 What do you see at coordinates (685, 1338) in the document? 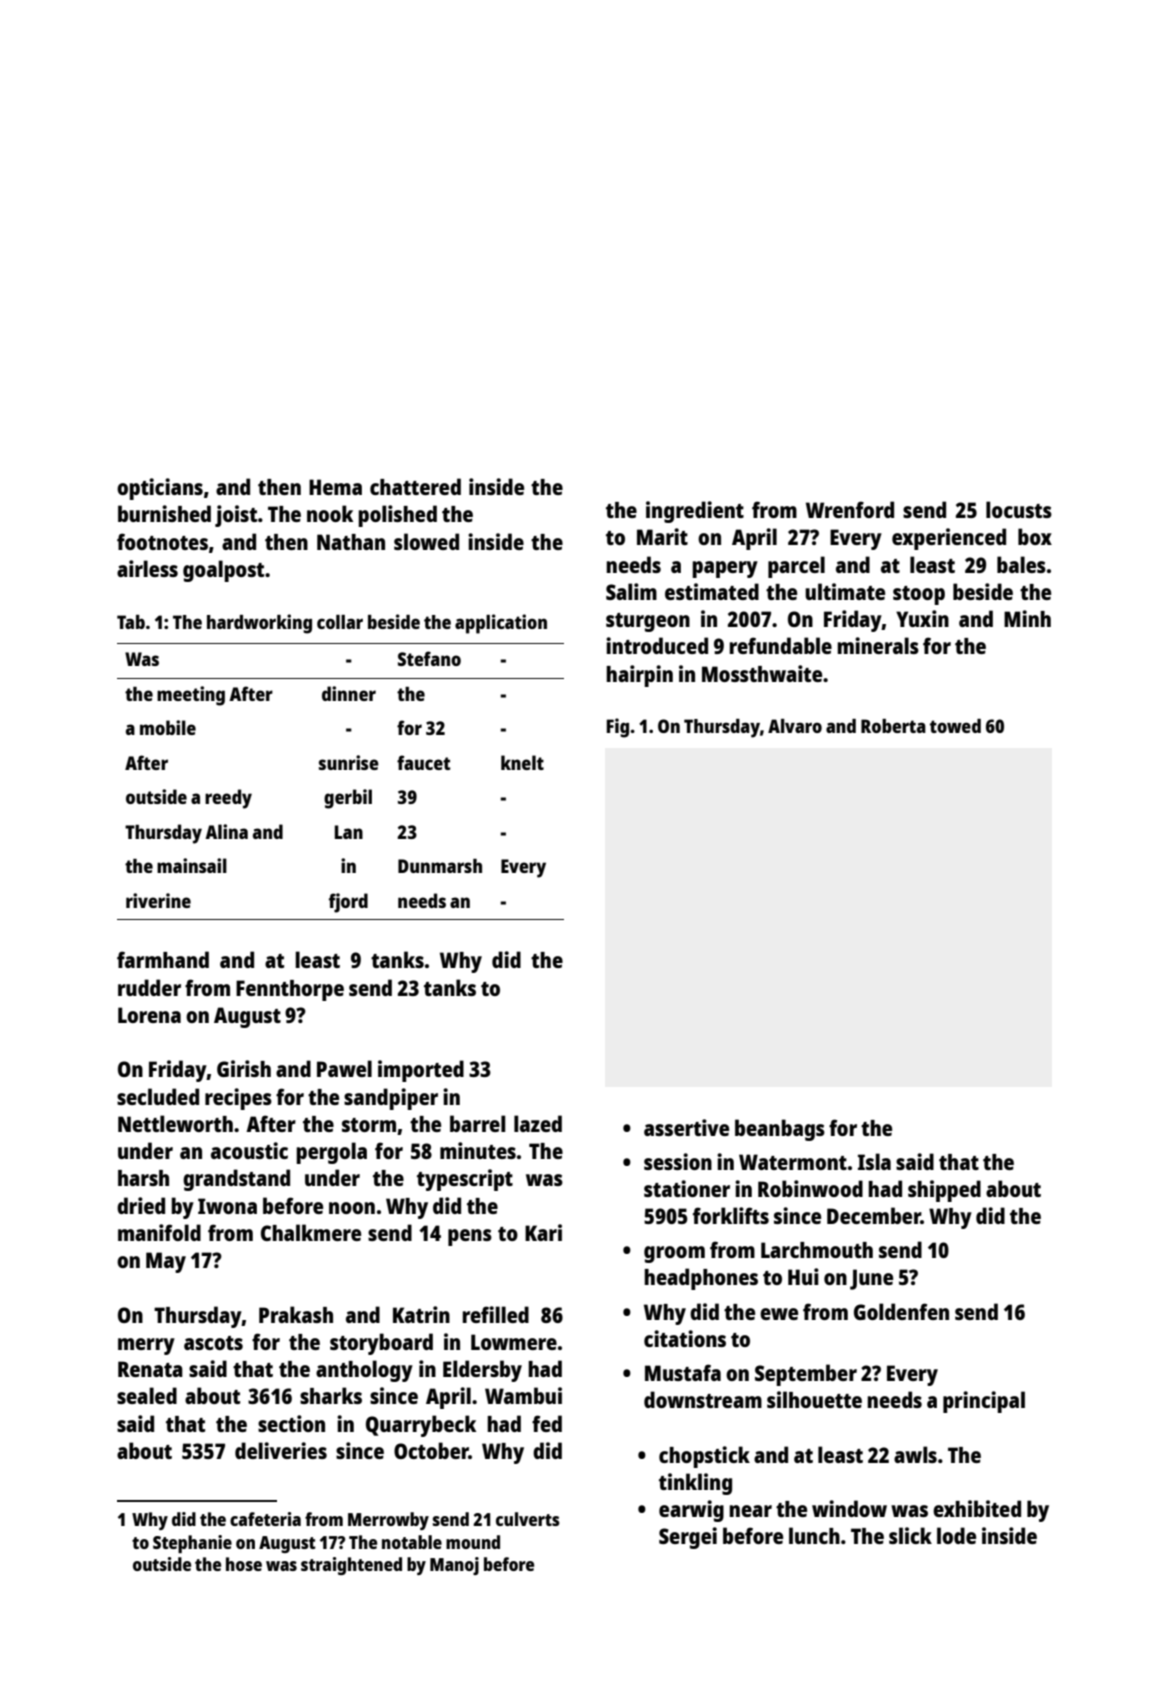
I see `citations` at bounding box center [685, 1338].
